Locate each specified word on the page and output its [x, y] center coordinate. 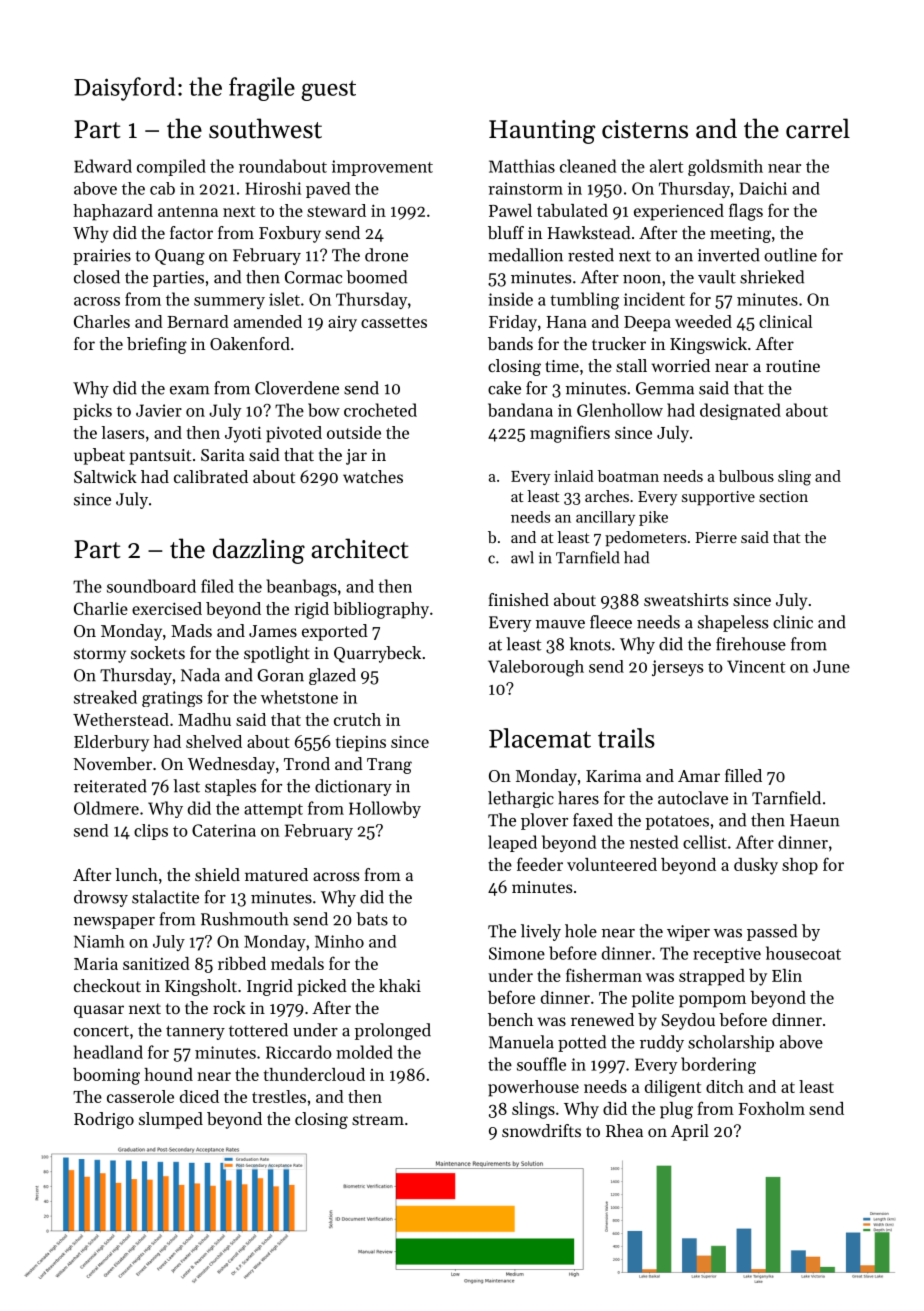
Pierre [716, 537]
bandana [520, 410]
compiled [171, 167]
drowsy [101, 898]
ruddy [662, 1043]
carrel [818, 128]
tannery [195, 1032]
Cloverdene [297, 388]
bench [510, 1019]
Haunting [542, 132]
